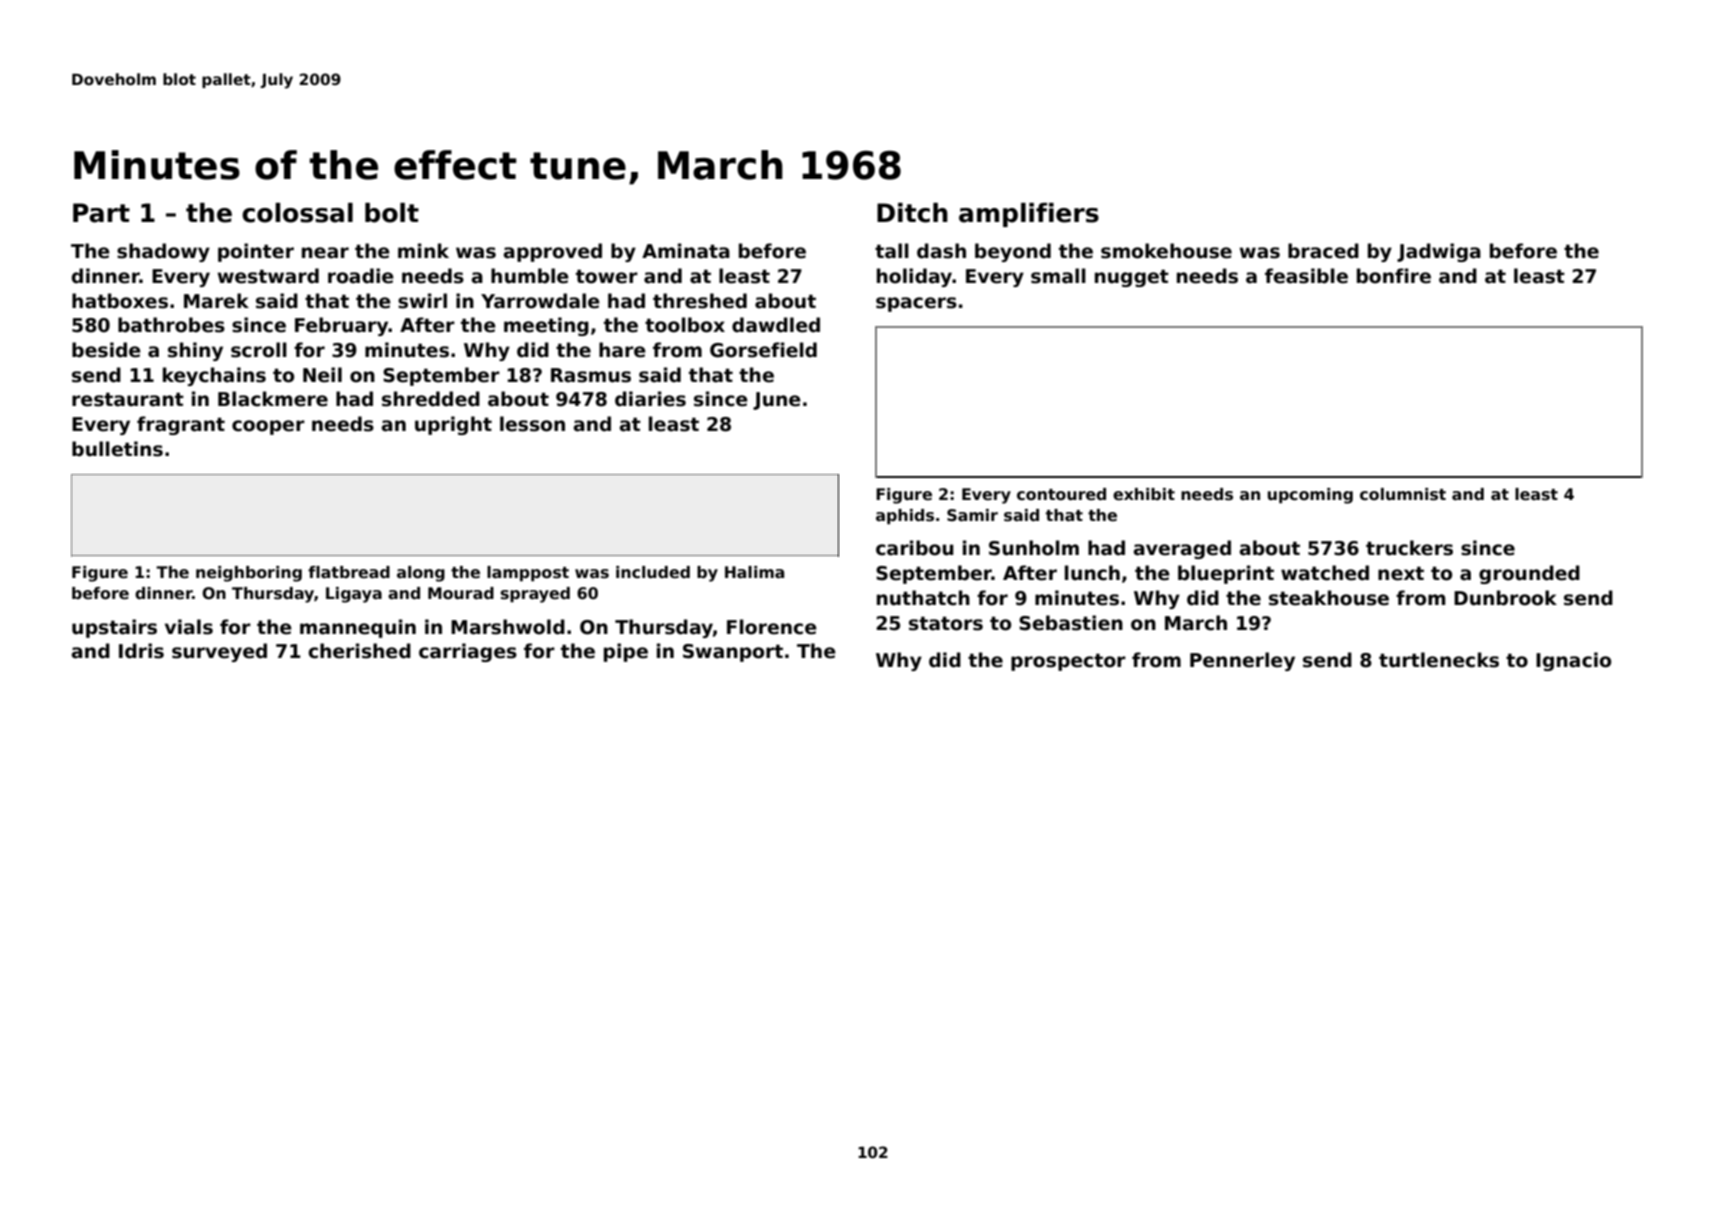 The width and height of the screenshot is (1714, 1212). What do you see at coordinates (1242, 661) in the screenshot?
I see `Pennerley` at bounding box center [1242, 661].
